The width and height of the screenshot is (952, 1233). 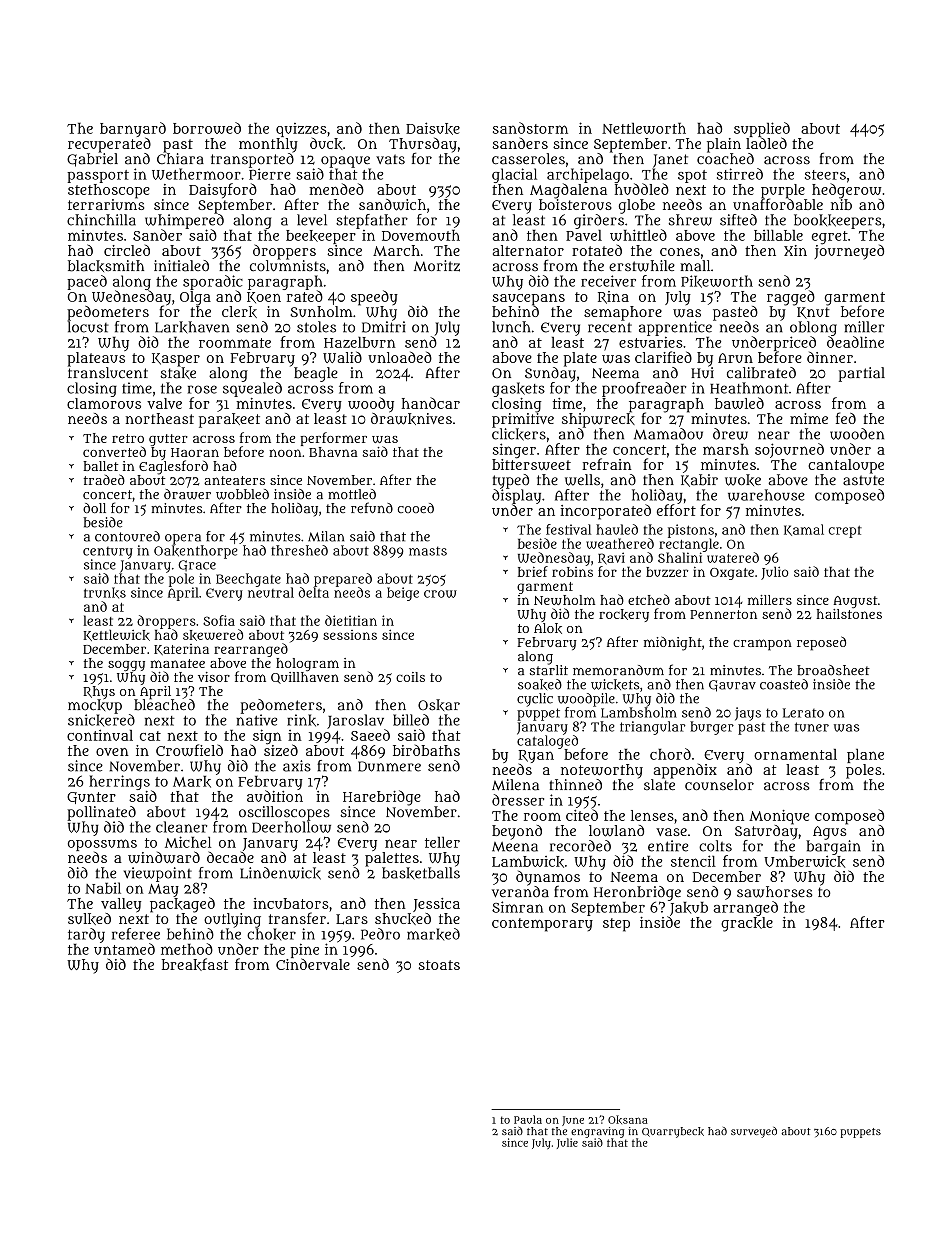 I want to click on Deerhollow, so click(x=291, y=827).
